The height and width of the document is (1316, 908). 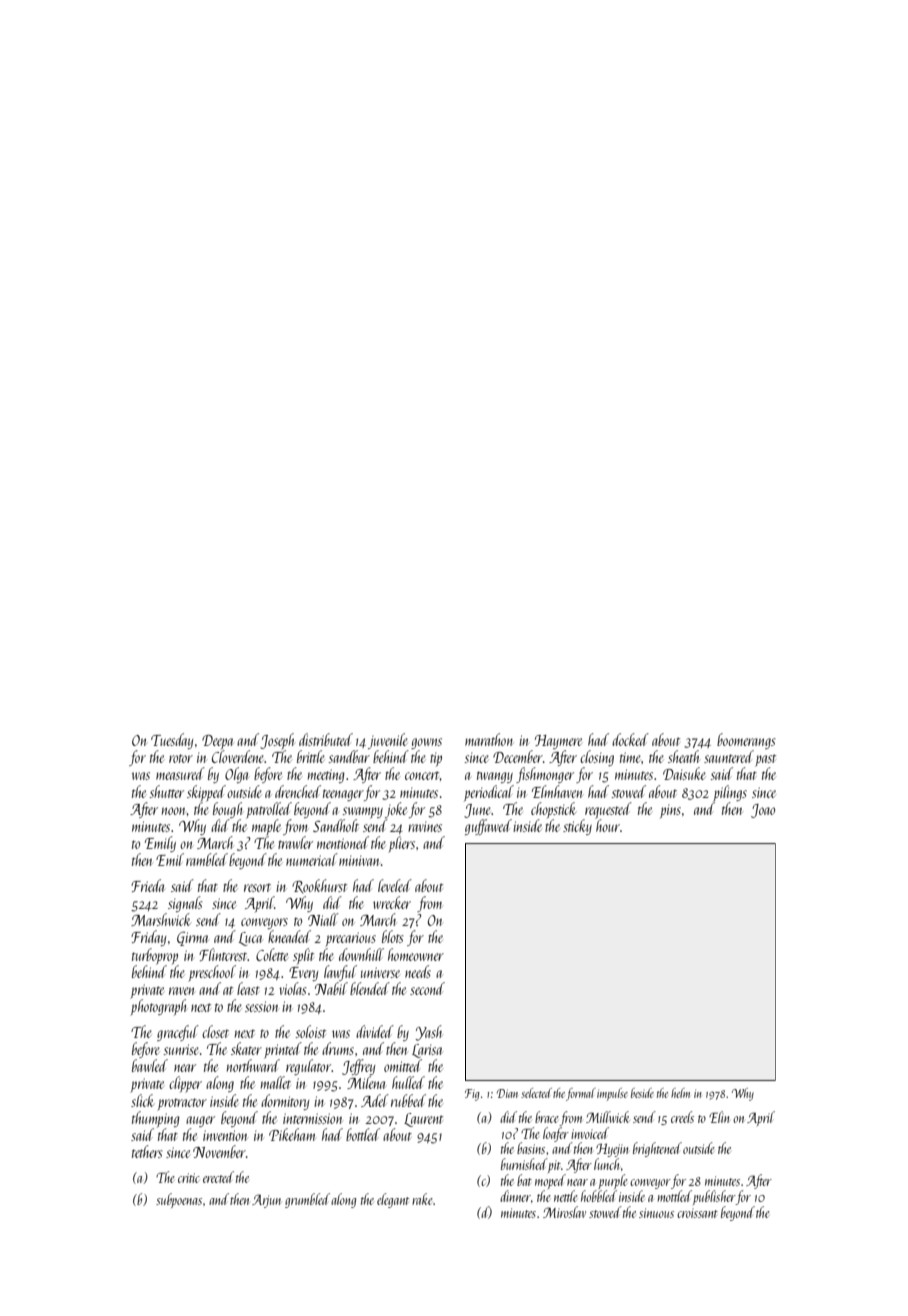 I want to click on Elin, so click(x=719, y=1117).
